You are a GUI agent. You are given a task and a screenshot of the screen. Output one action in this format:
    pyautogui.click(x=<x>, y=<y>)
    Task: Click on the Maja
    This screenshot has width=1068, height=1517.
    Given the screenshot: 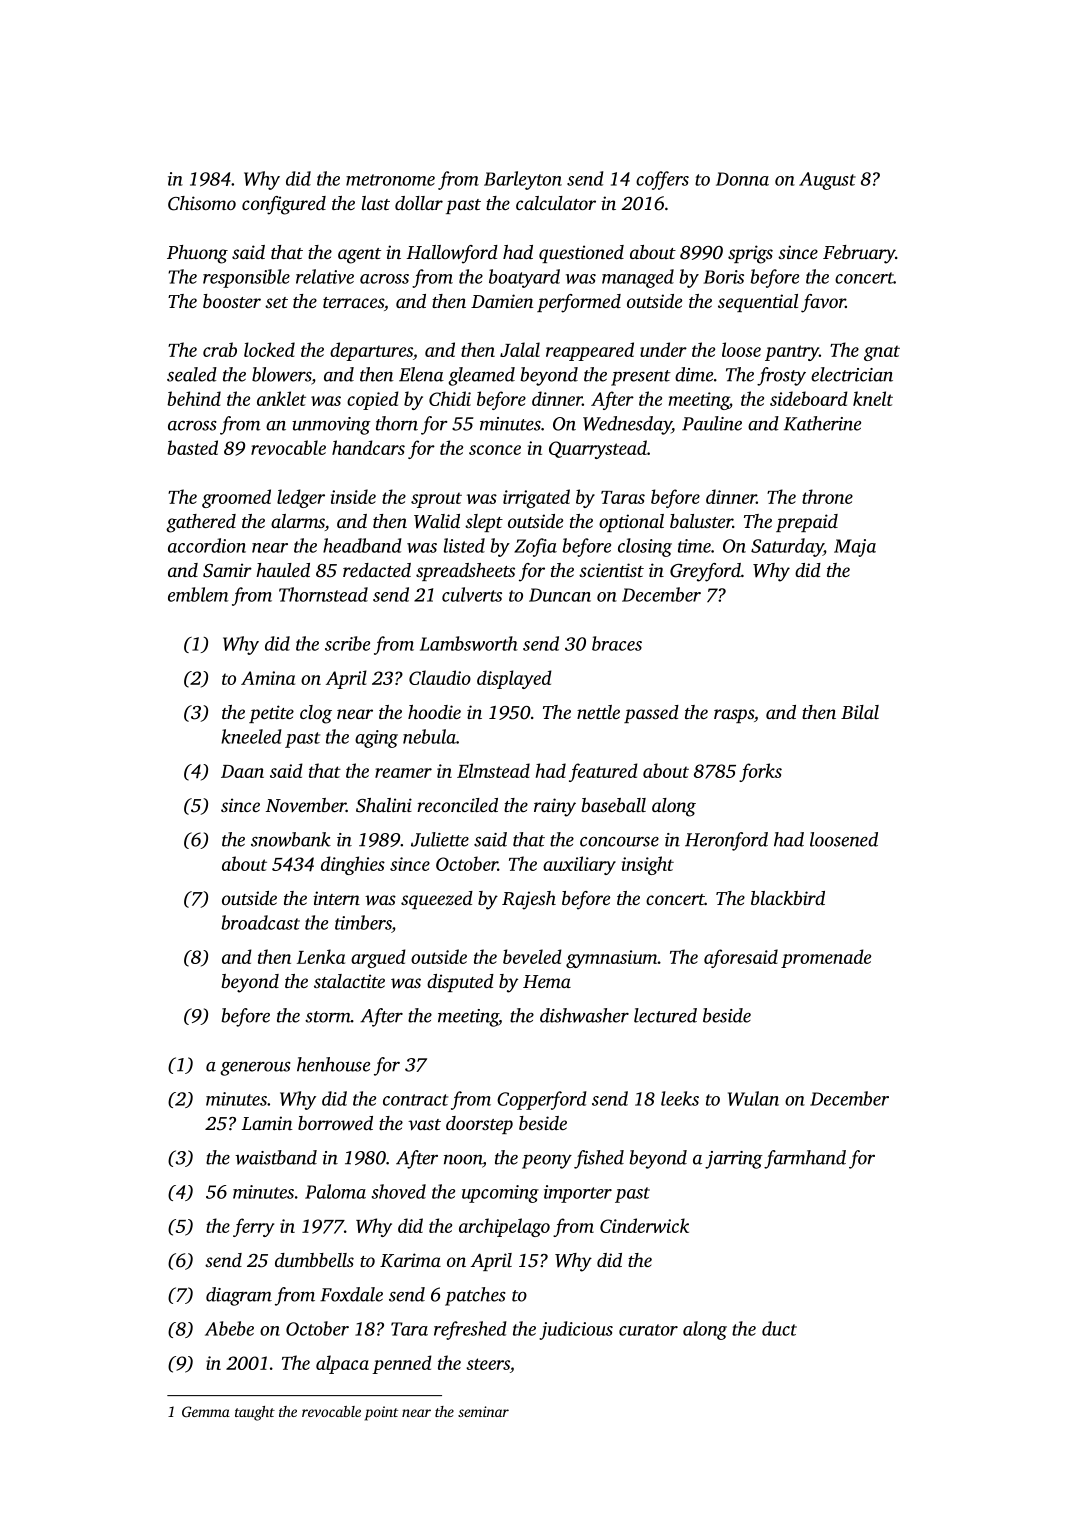 What is the action you would take?
    pyautogui.click(x=855, y=548)
